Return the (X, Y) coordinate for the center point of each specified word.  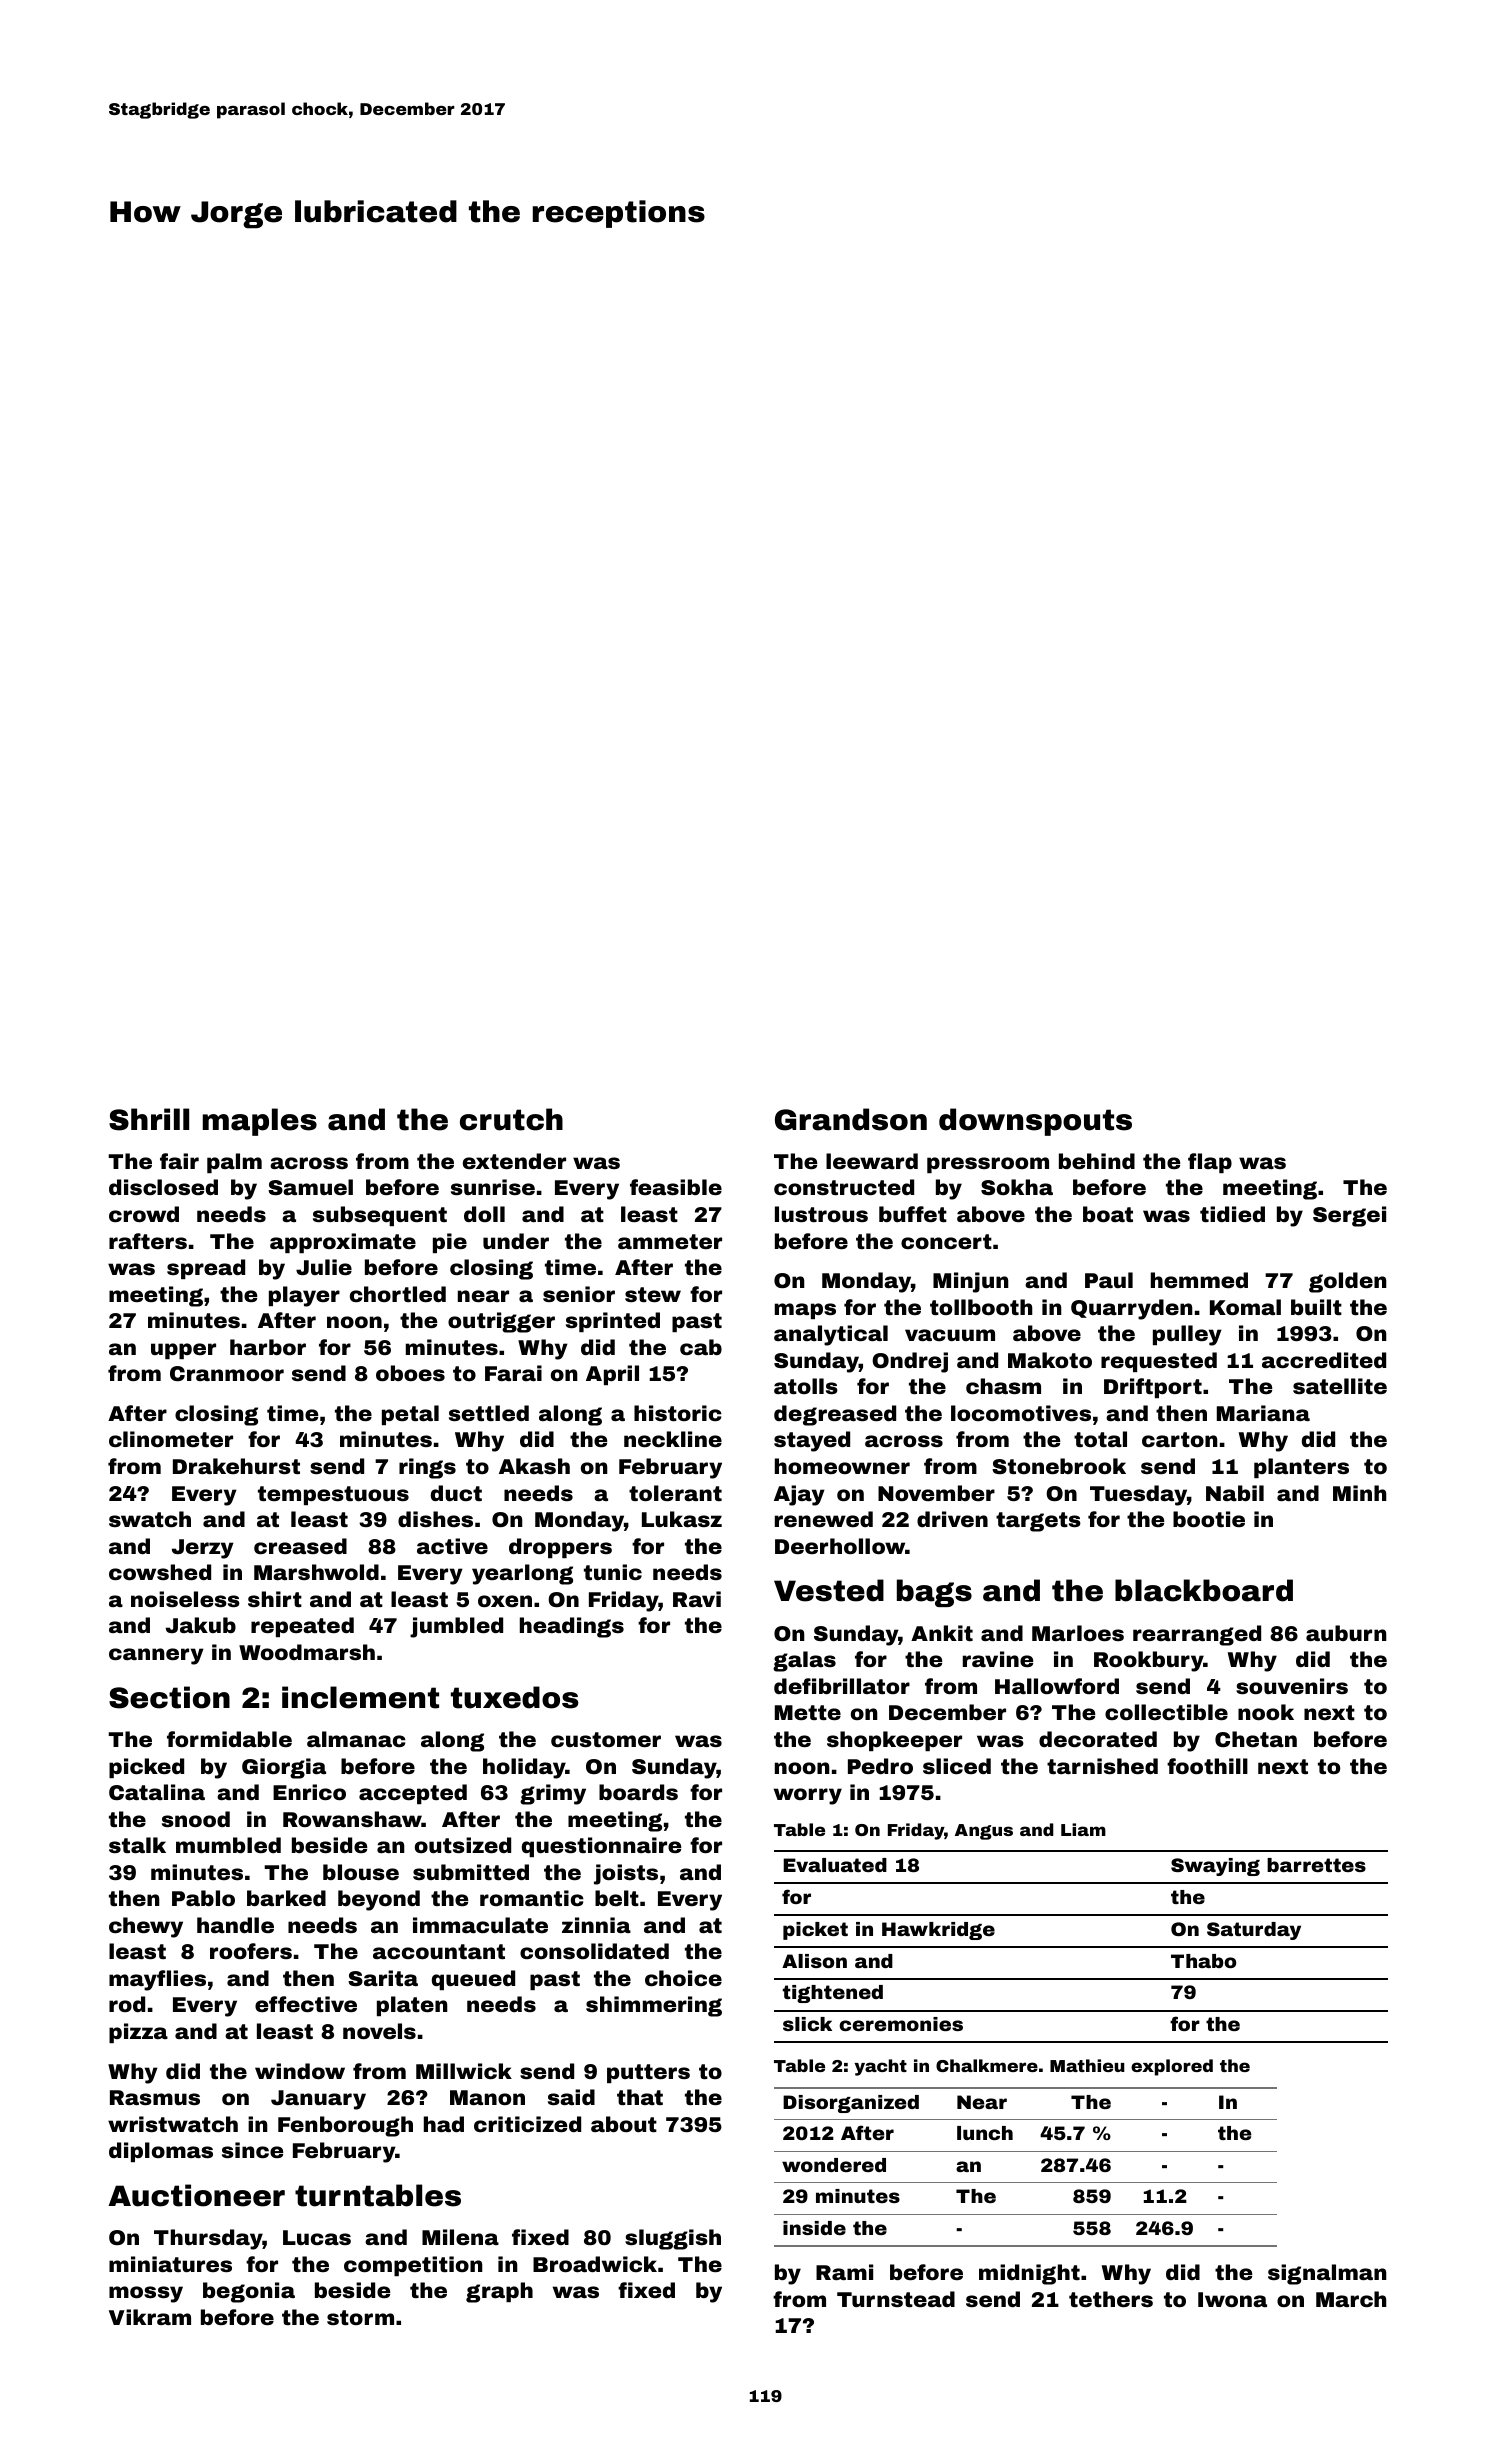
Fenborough (345, 2126)
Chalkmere (987, 2065)
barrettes (1316, 1865)
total (1100, 1439)
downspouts (1035, 1122)
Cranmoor (227, 1373)
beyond (379, 1900)
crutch (511, 1119)
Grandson (851, 1119)
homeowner (842, 1466)
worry (808, 1796)
